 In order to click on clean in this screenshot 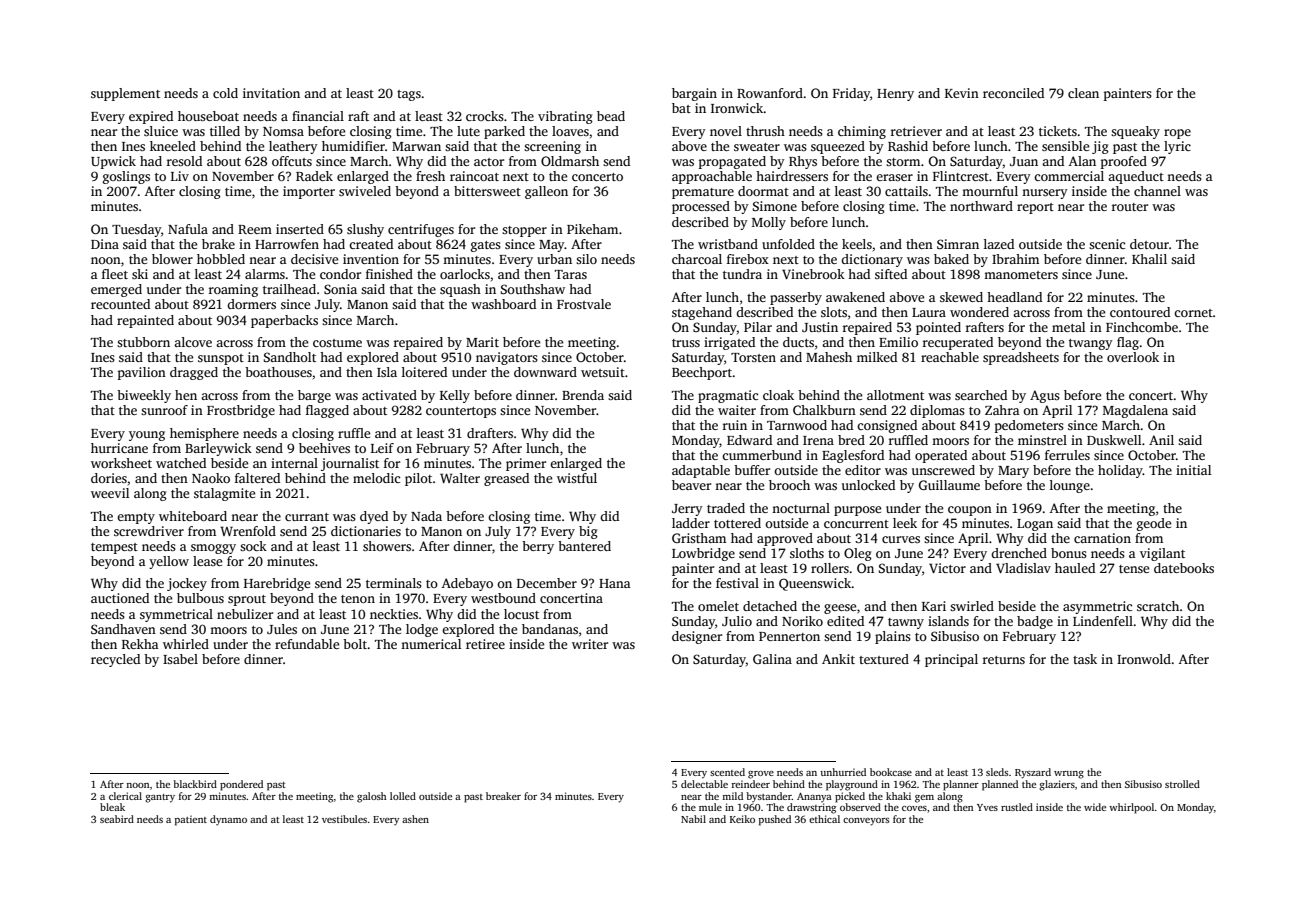, I will do `click(1083, 93)`.
